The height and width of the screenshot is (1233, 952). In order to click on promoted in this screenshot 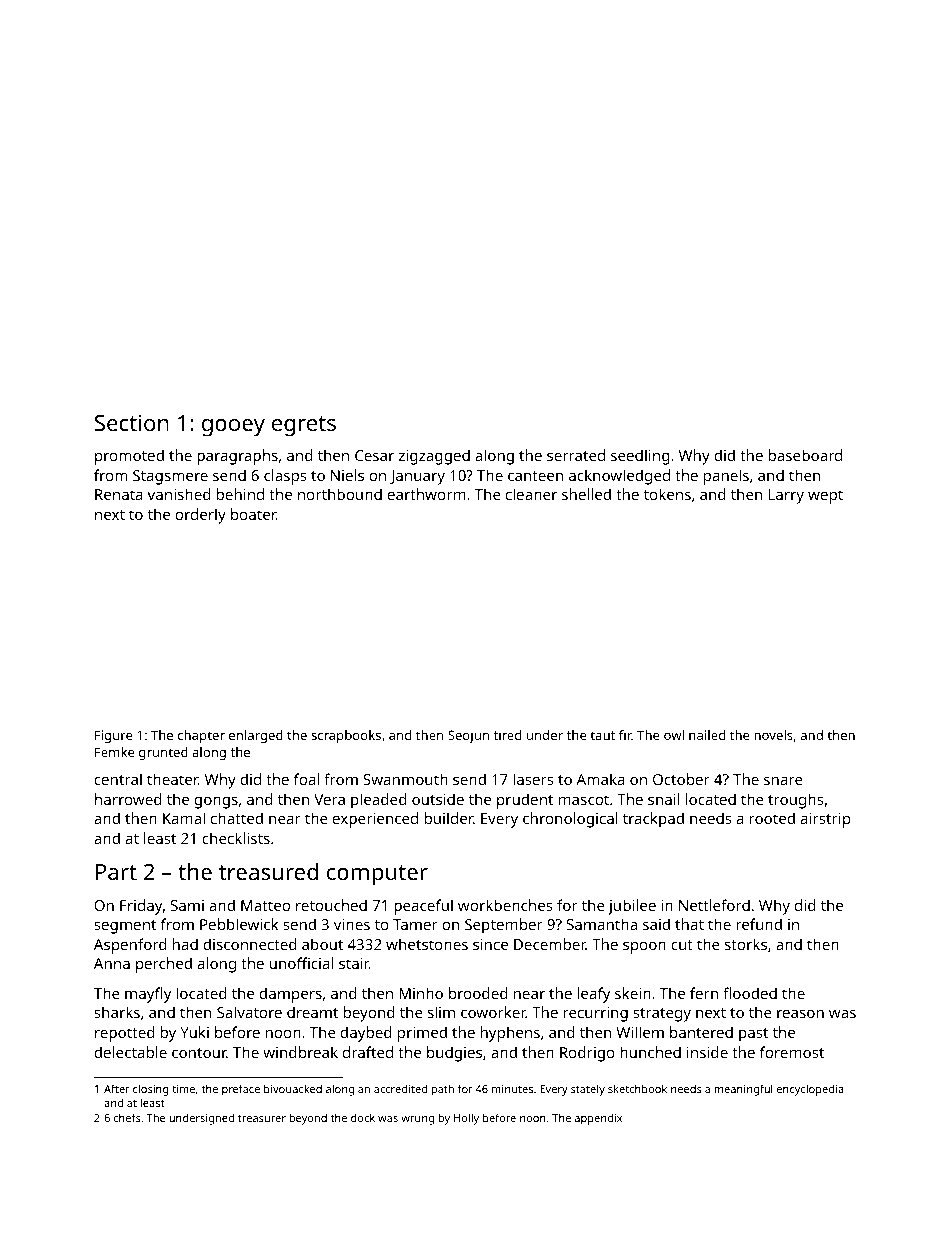, I will do `click(129, 457)`.
